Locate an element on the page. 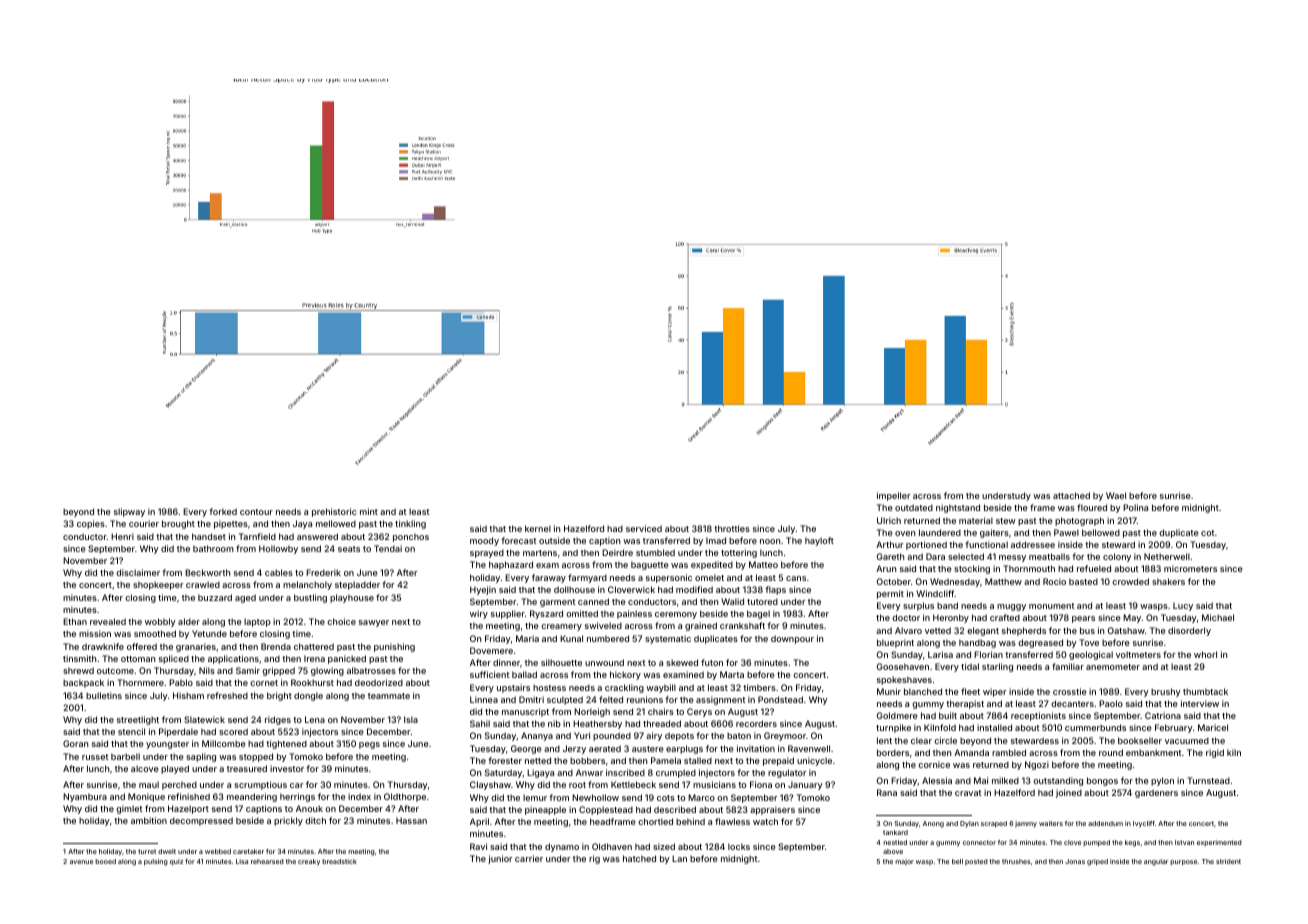 The width and height of the document is (1308, 924). unwound is located at coordinates (604, 662).
